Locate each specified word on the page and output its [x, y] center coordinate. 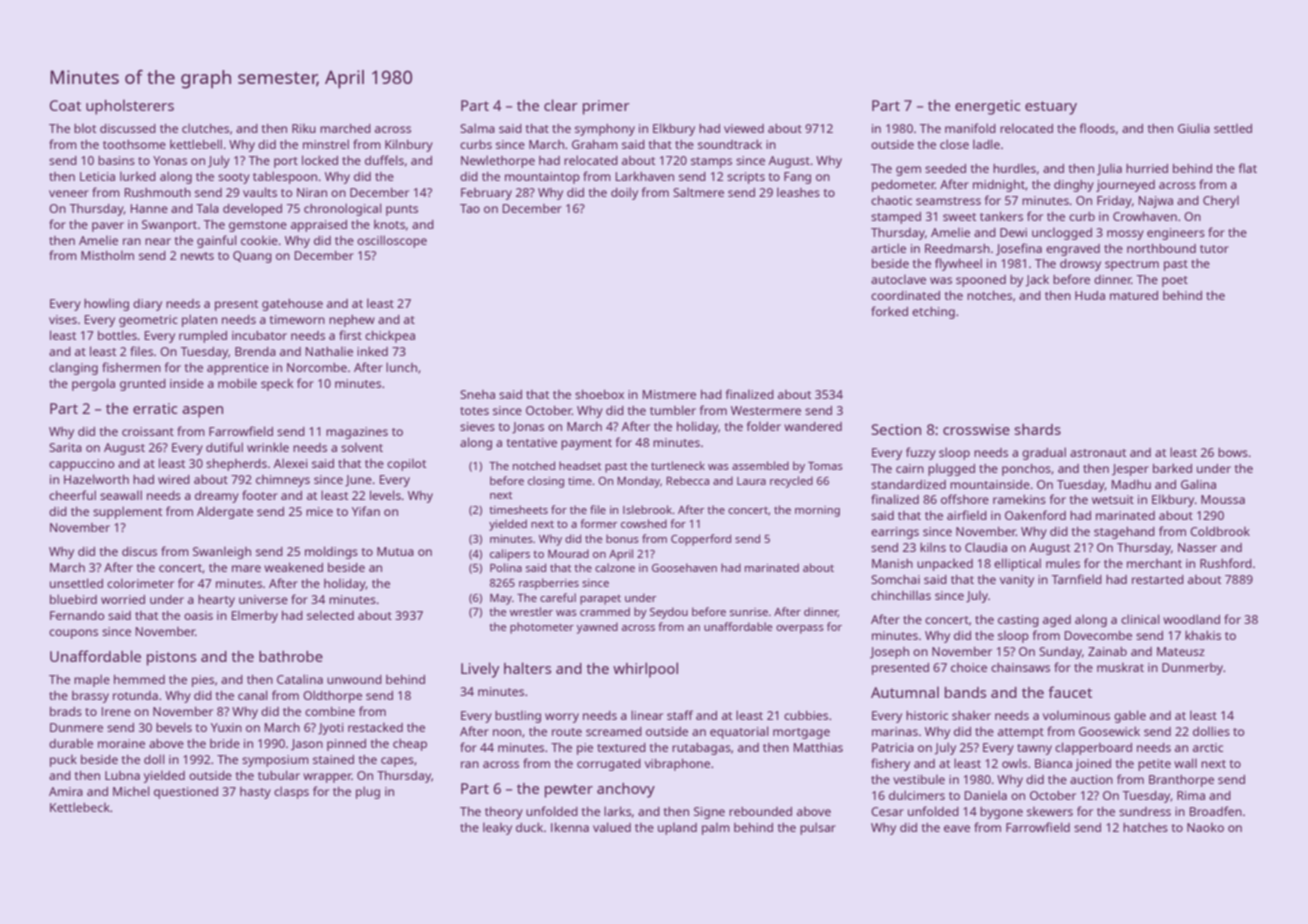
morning [817, 511]
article [888, 248]
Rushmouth [158, 192]
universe [263, 599]
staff [680, 715]
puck [63, 760]
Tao [470, 208]
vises [63, 319]
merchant [1154, 563]
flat [1248, 168]
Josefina [1019, 249]
